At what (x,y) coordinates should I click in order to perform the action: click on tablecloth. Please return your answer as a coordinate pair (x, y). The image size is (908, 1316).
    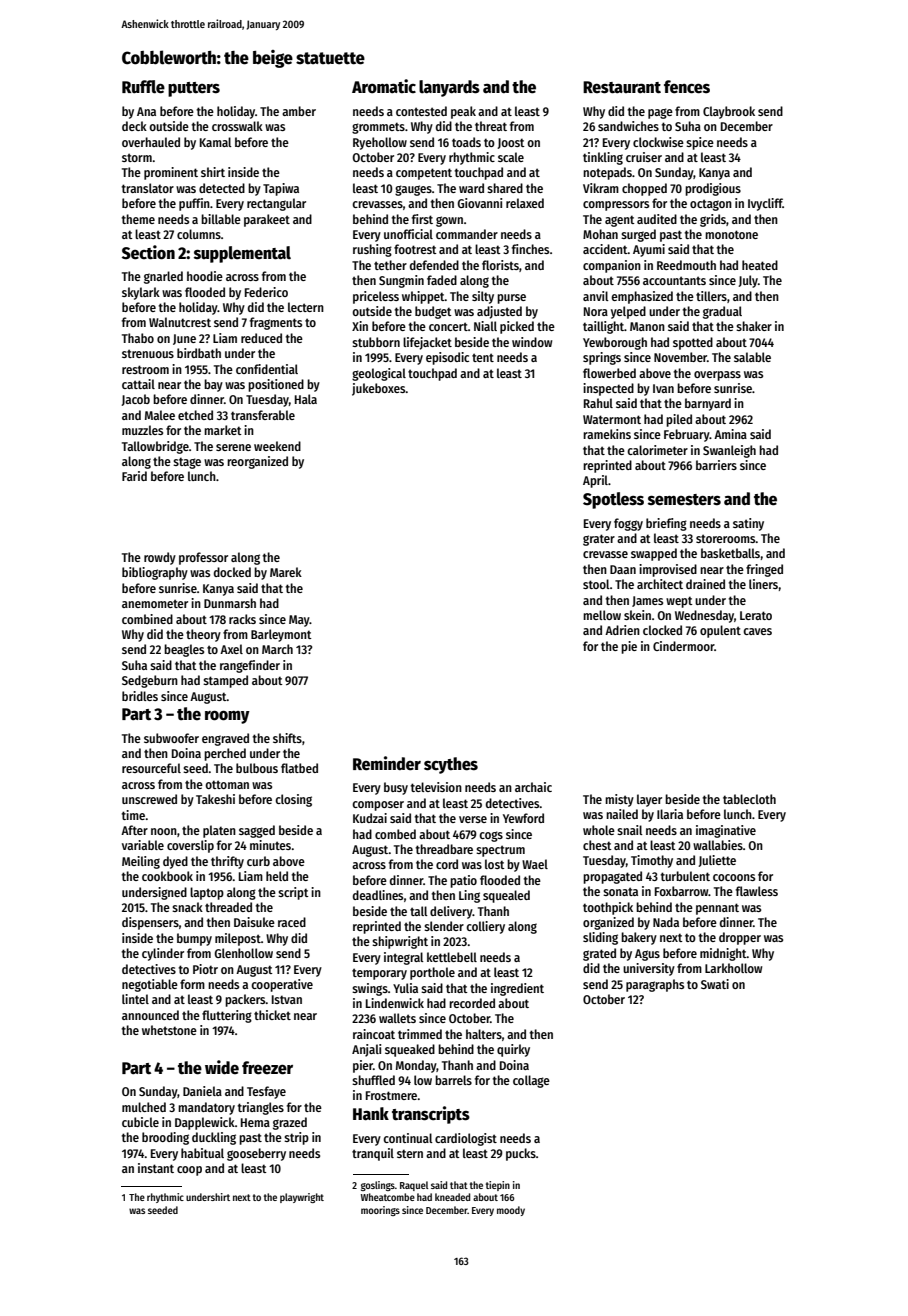
    Looking at the image, I should click on (749, 799).
